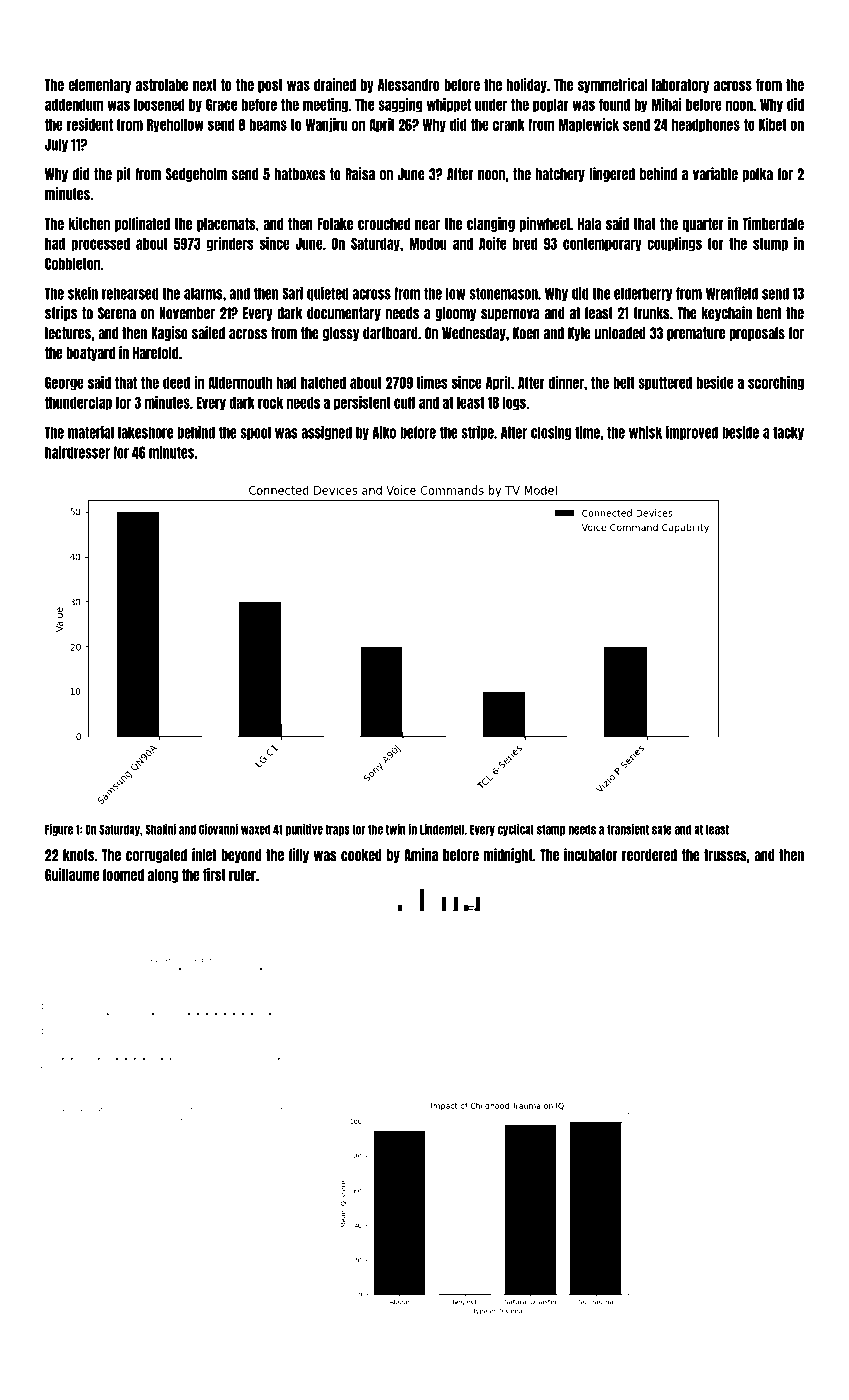 The width and height of the document is (849, 1400). What do you see at coordinates (160, 829) in the document?
I see `Shalini` at bounding box center [160, 829].
